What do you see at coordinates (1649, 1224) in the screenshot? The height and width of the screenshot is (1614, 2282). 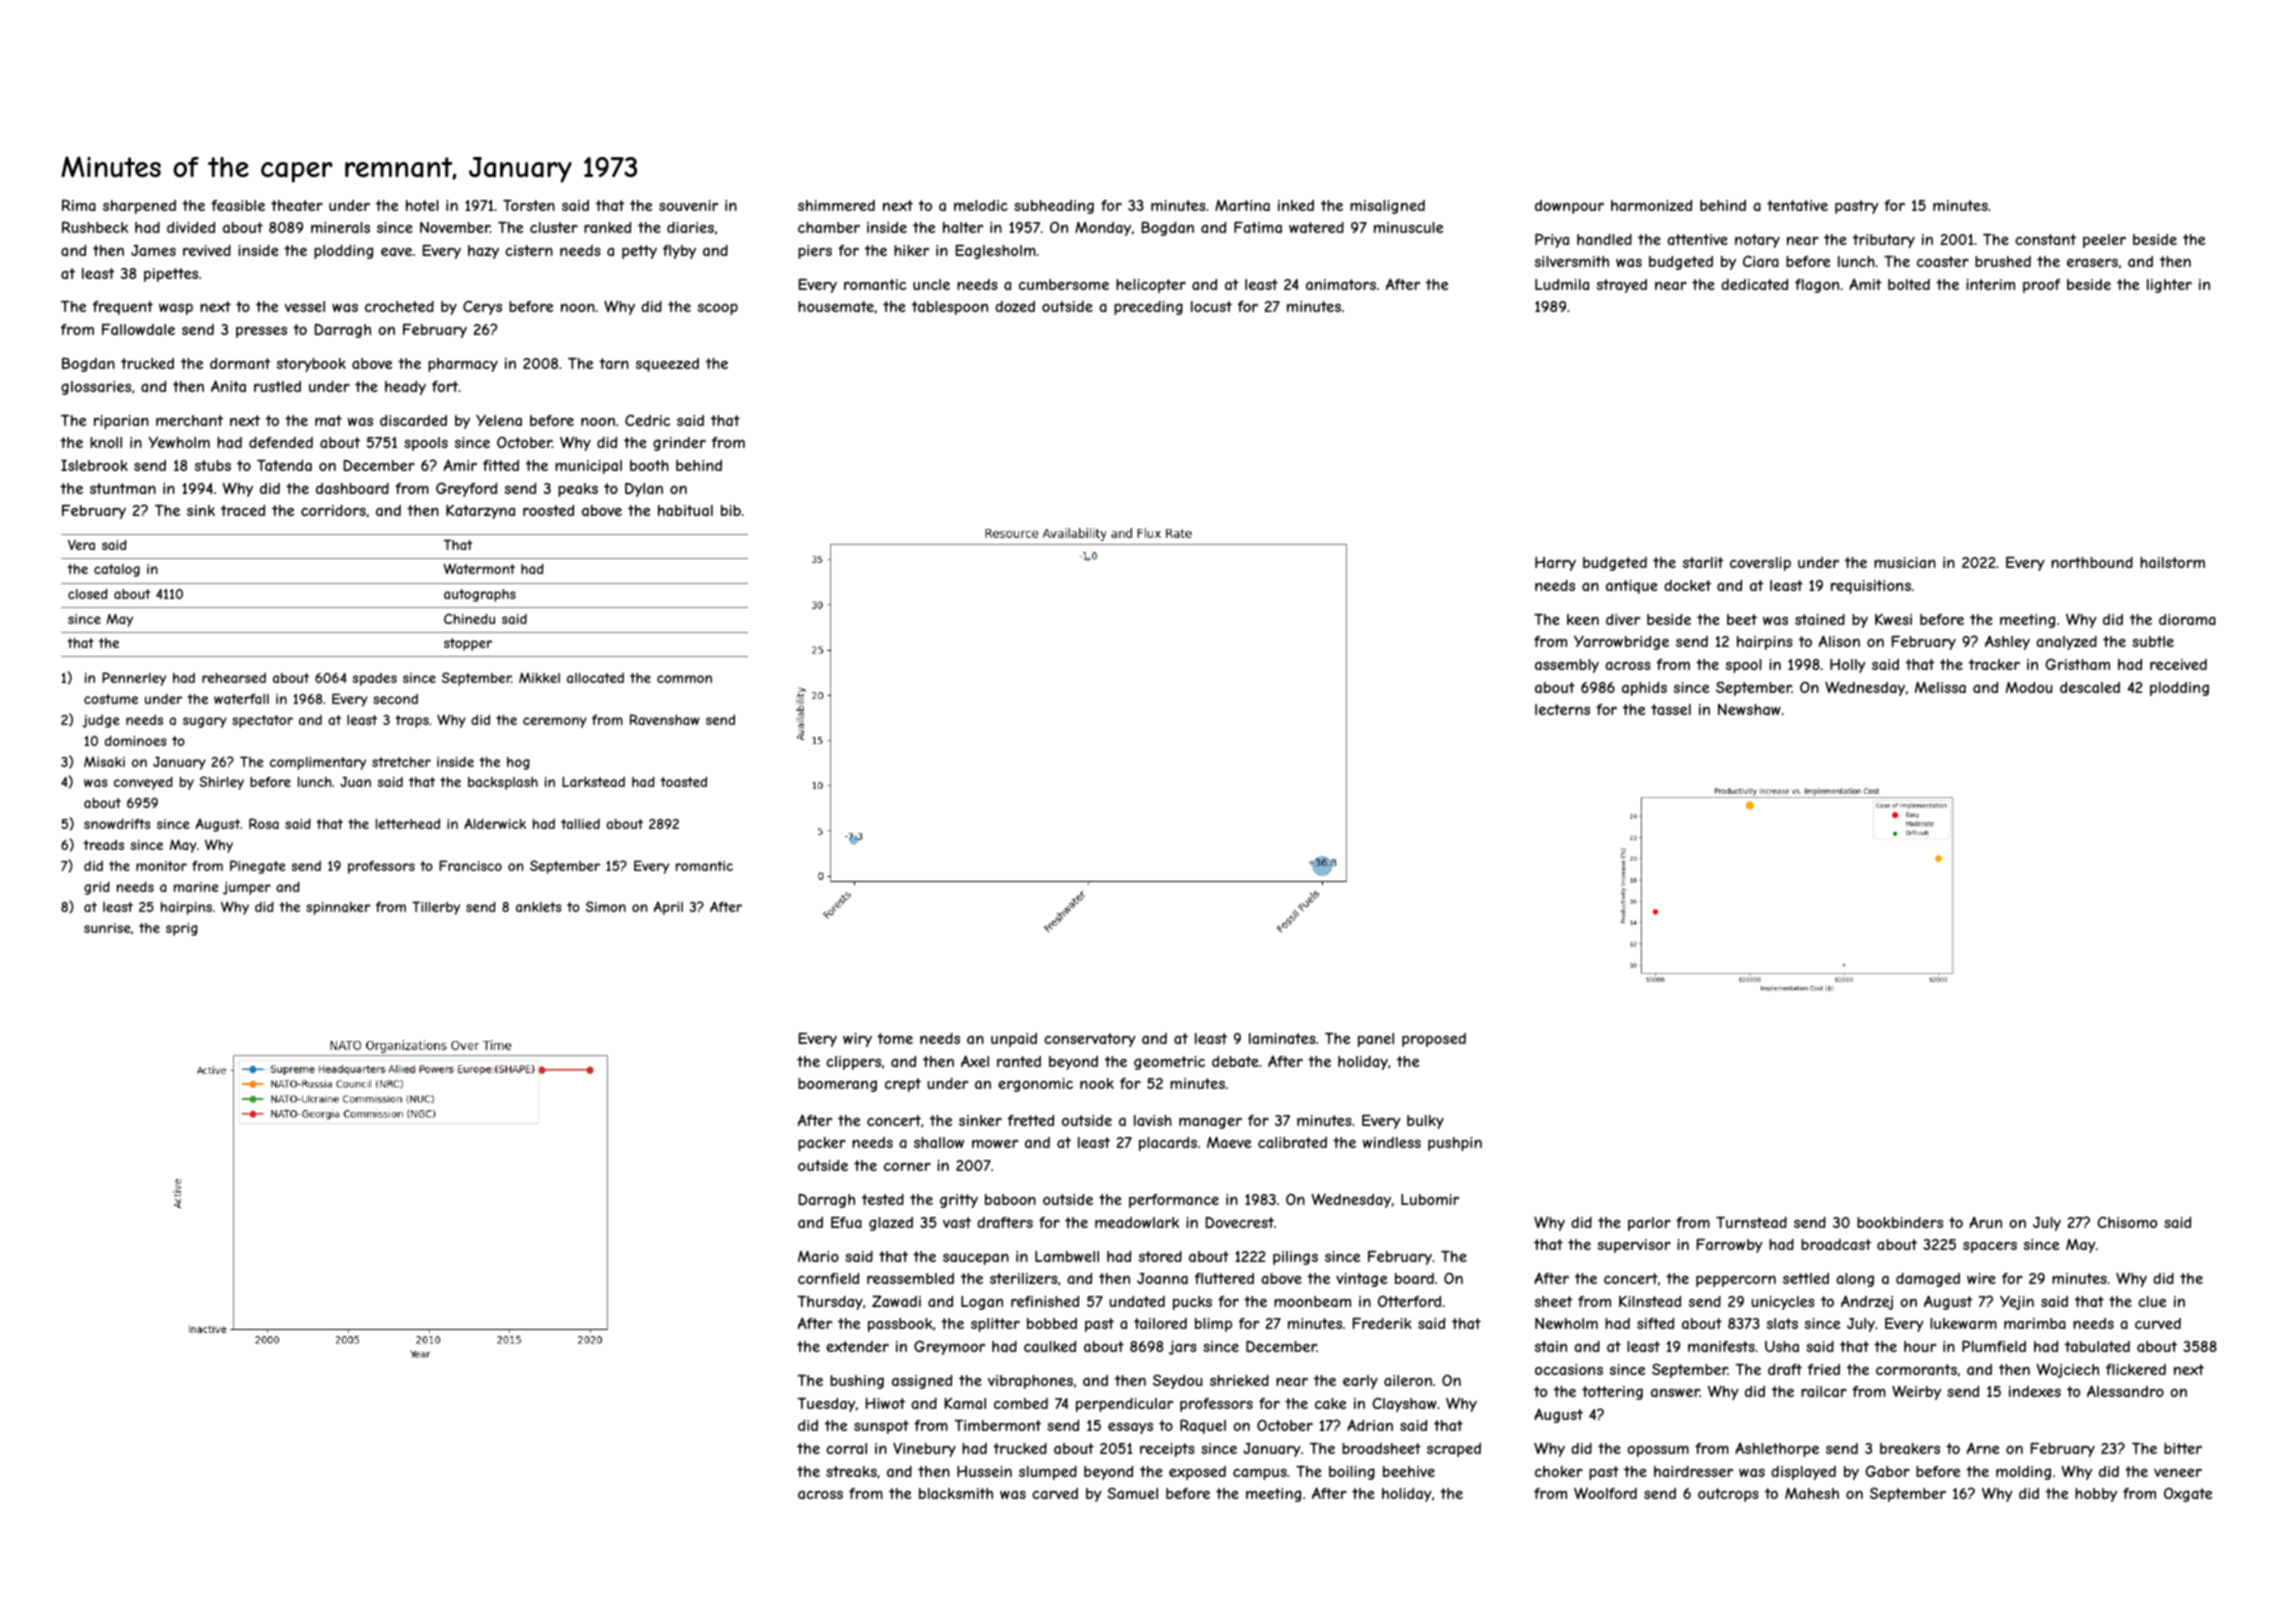 I see `parlor` at bounding box center [1649, 1224].
